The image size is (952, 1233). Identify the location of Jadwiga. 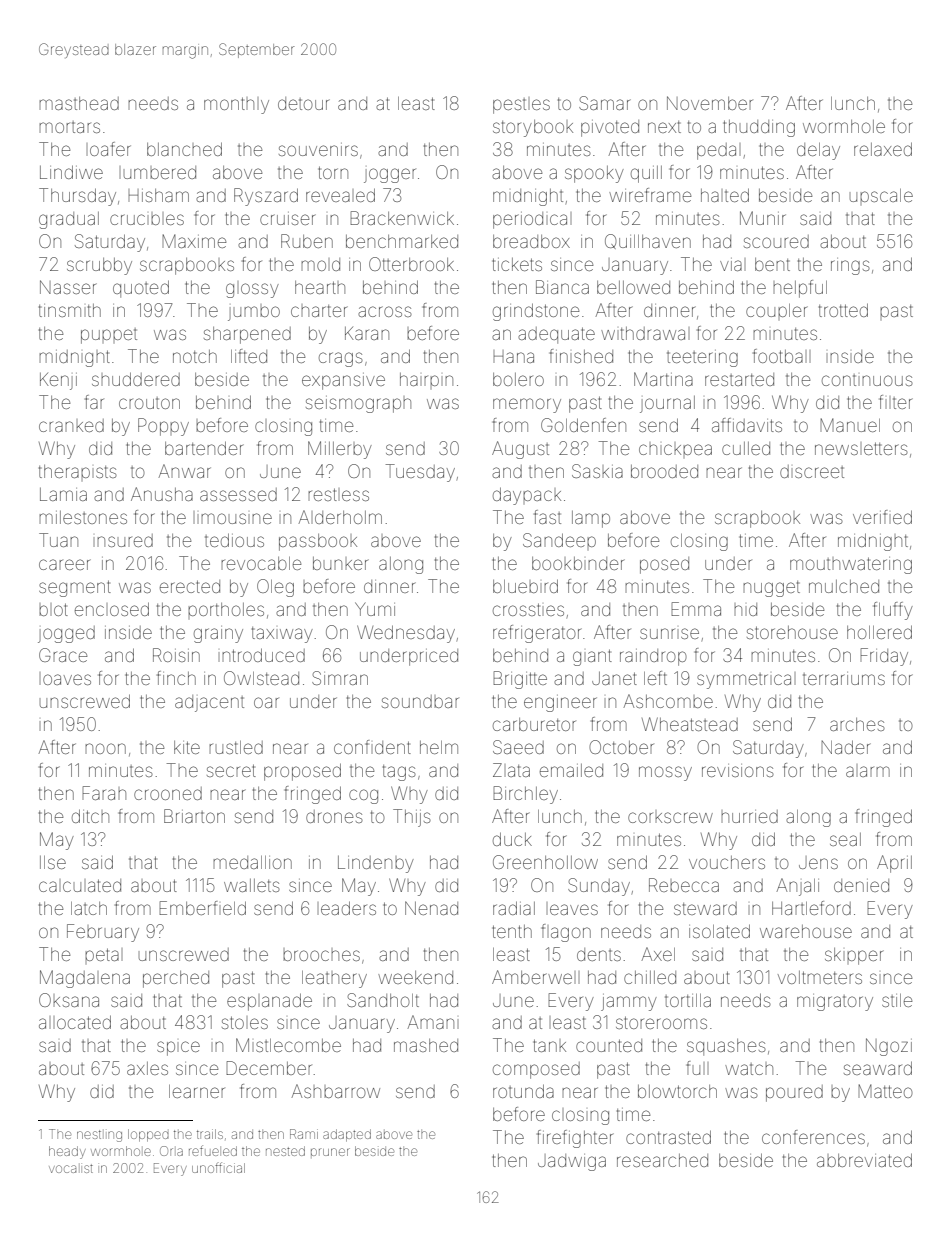
(572, 1162).
